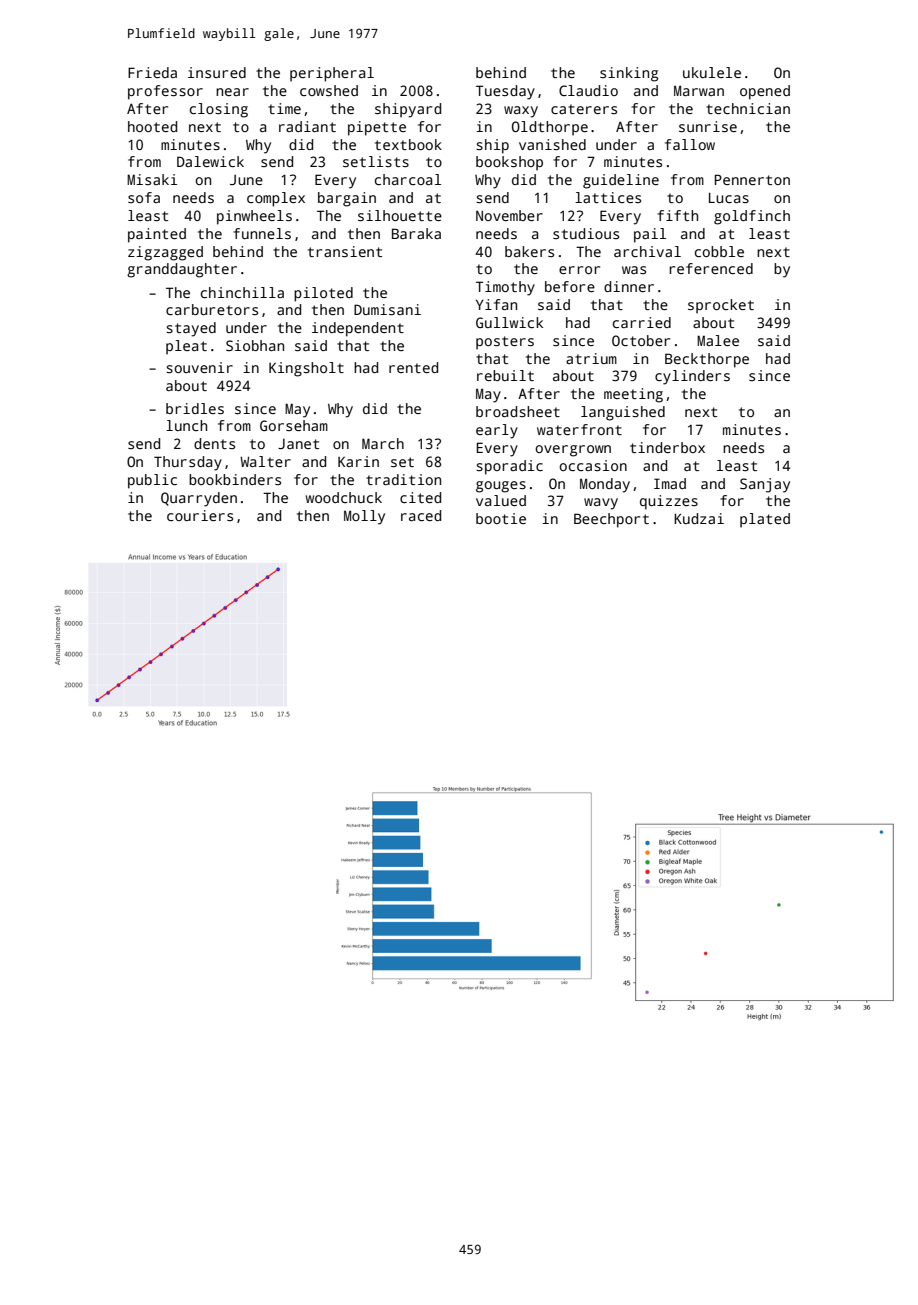 The image size is (918, 1305). Describe the element at coordinates (505, 375) in the screenshot. I see `rebuilt` at that location.
